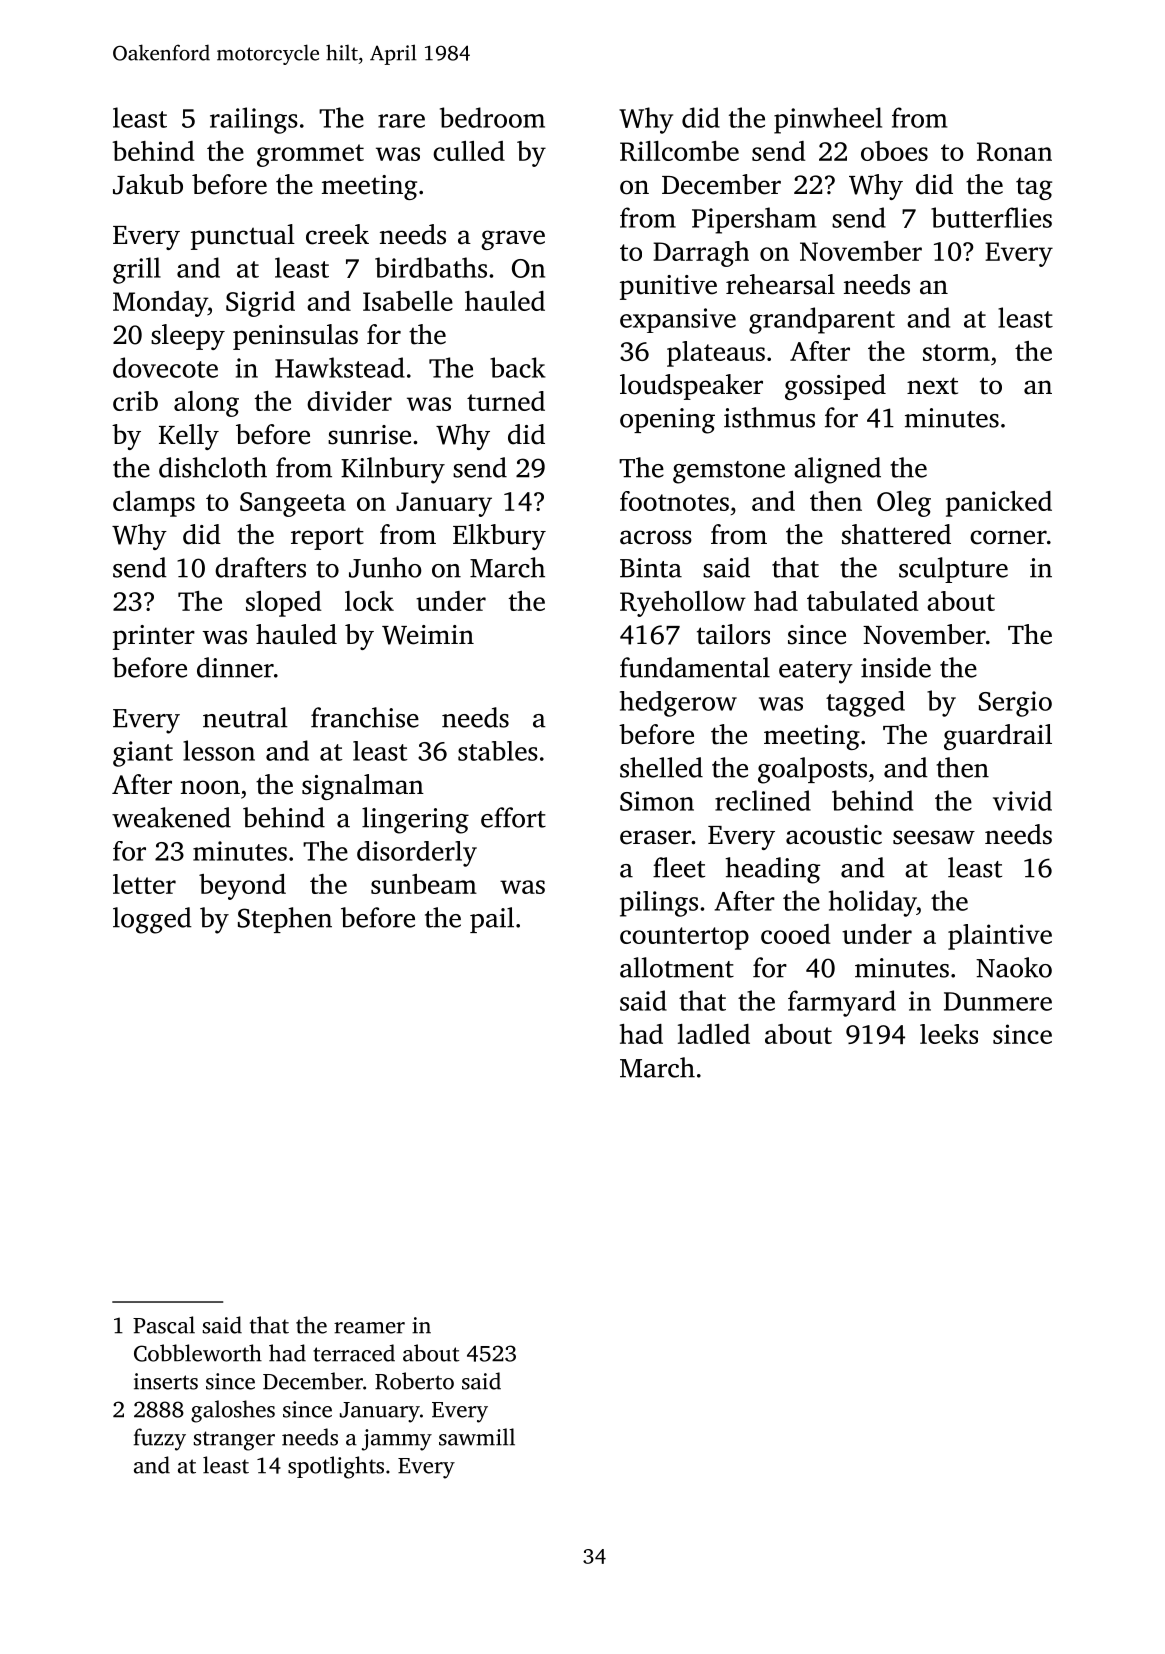  I want to click on pail, so click(492, 920).
